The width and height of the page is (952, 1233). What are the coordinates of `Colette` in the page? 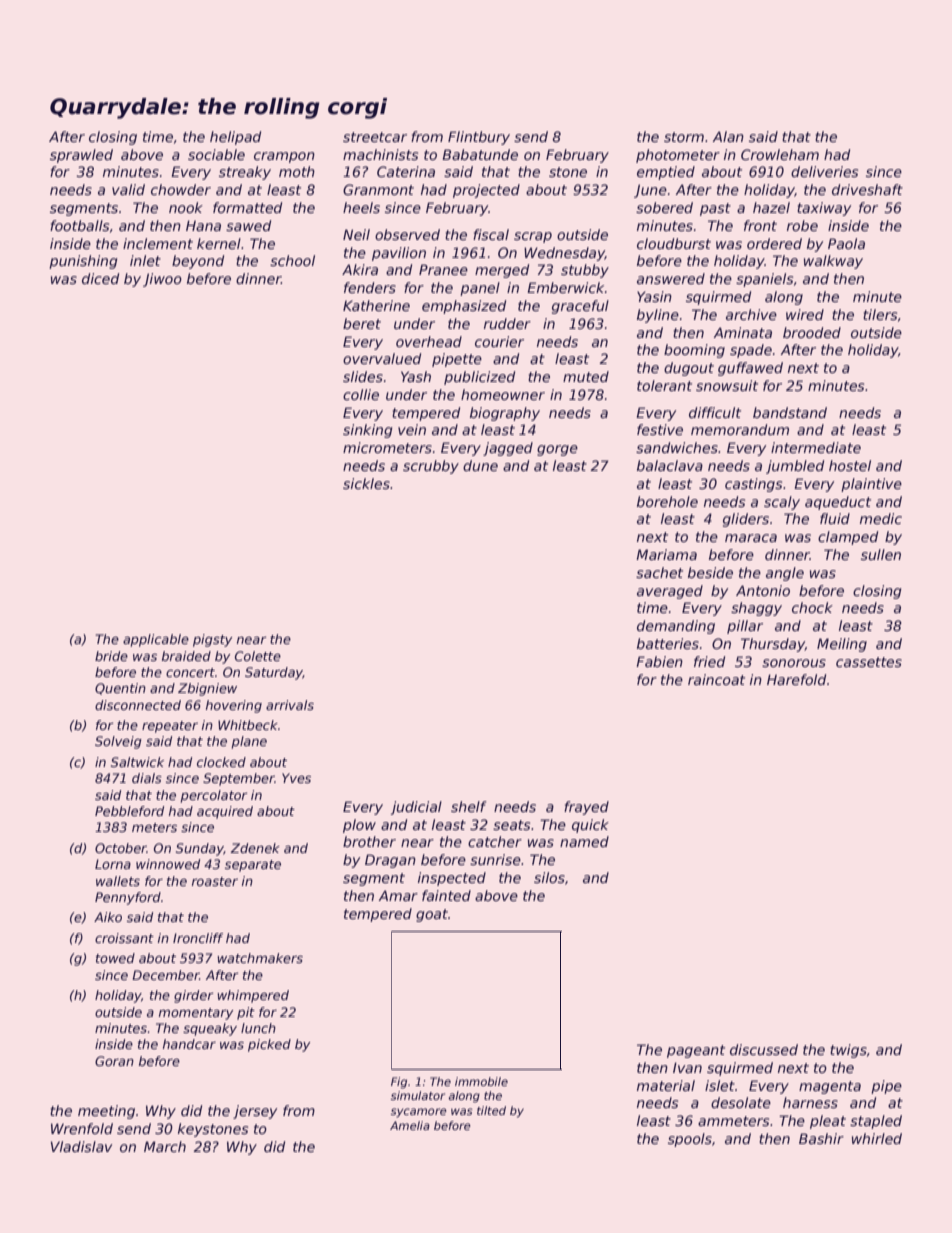 It's located at (258, 656).
